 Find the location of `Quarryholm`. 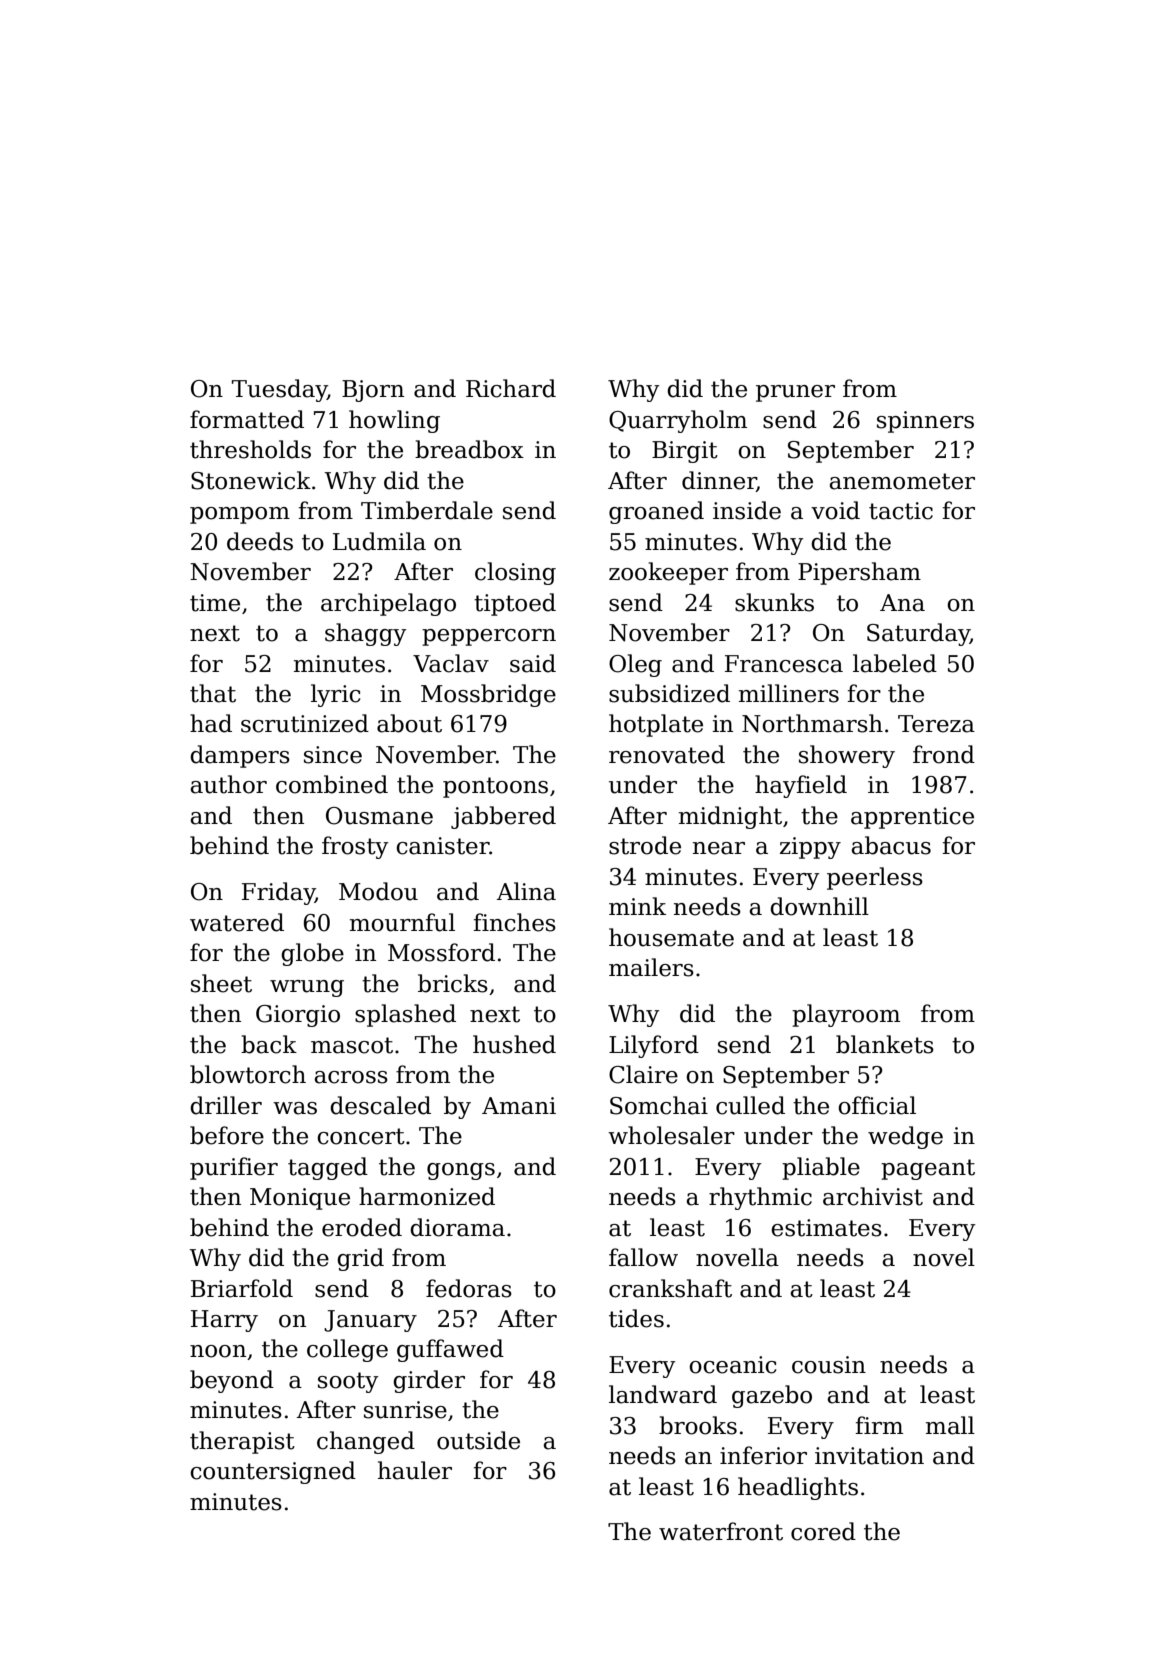

Quarryholm is located at coordinates (678, 421).
